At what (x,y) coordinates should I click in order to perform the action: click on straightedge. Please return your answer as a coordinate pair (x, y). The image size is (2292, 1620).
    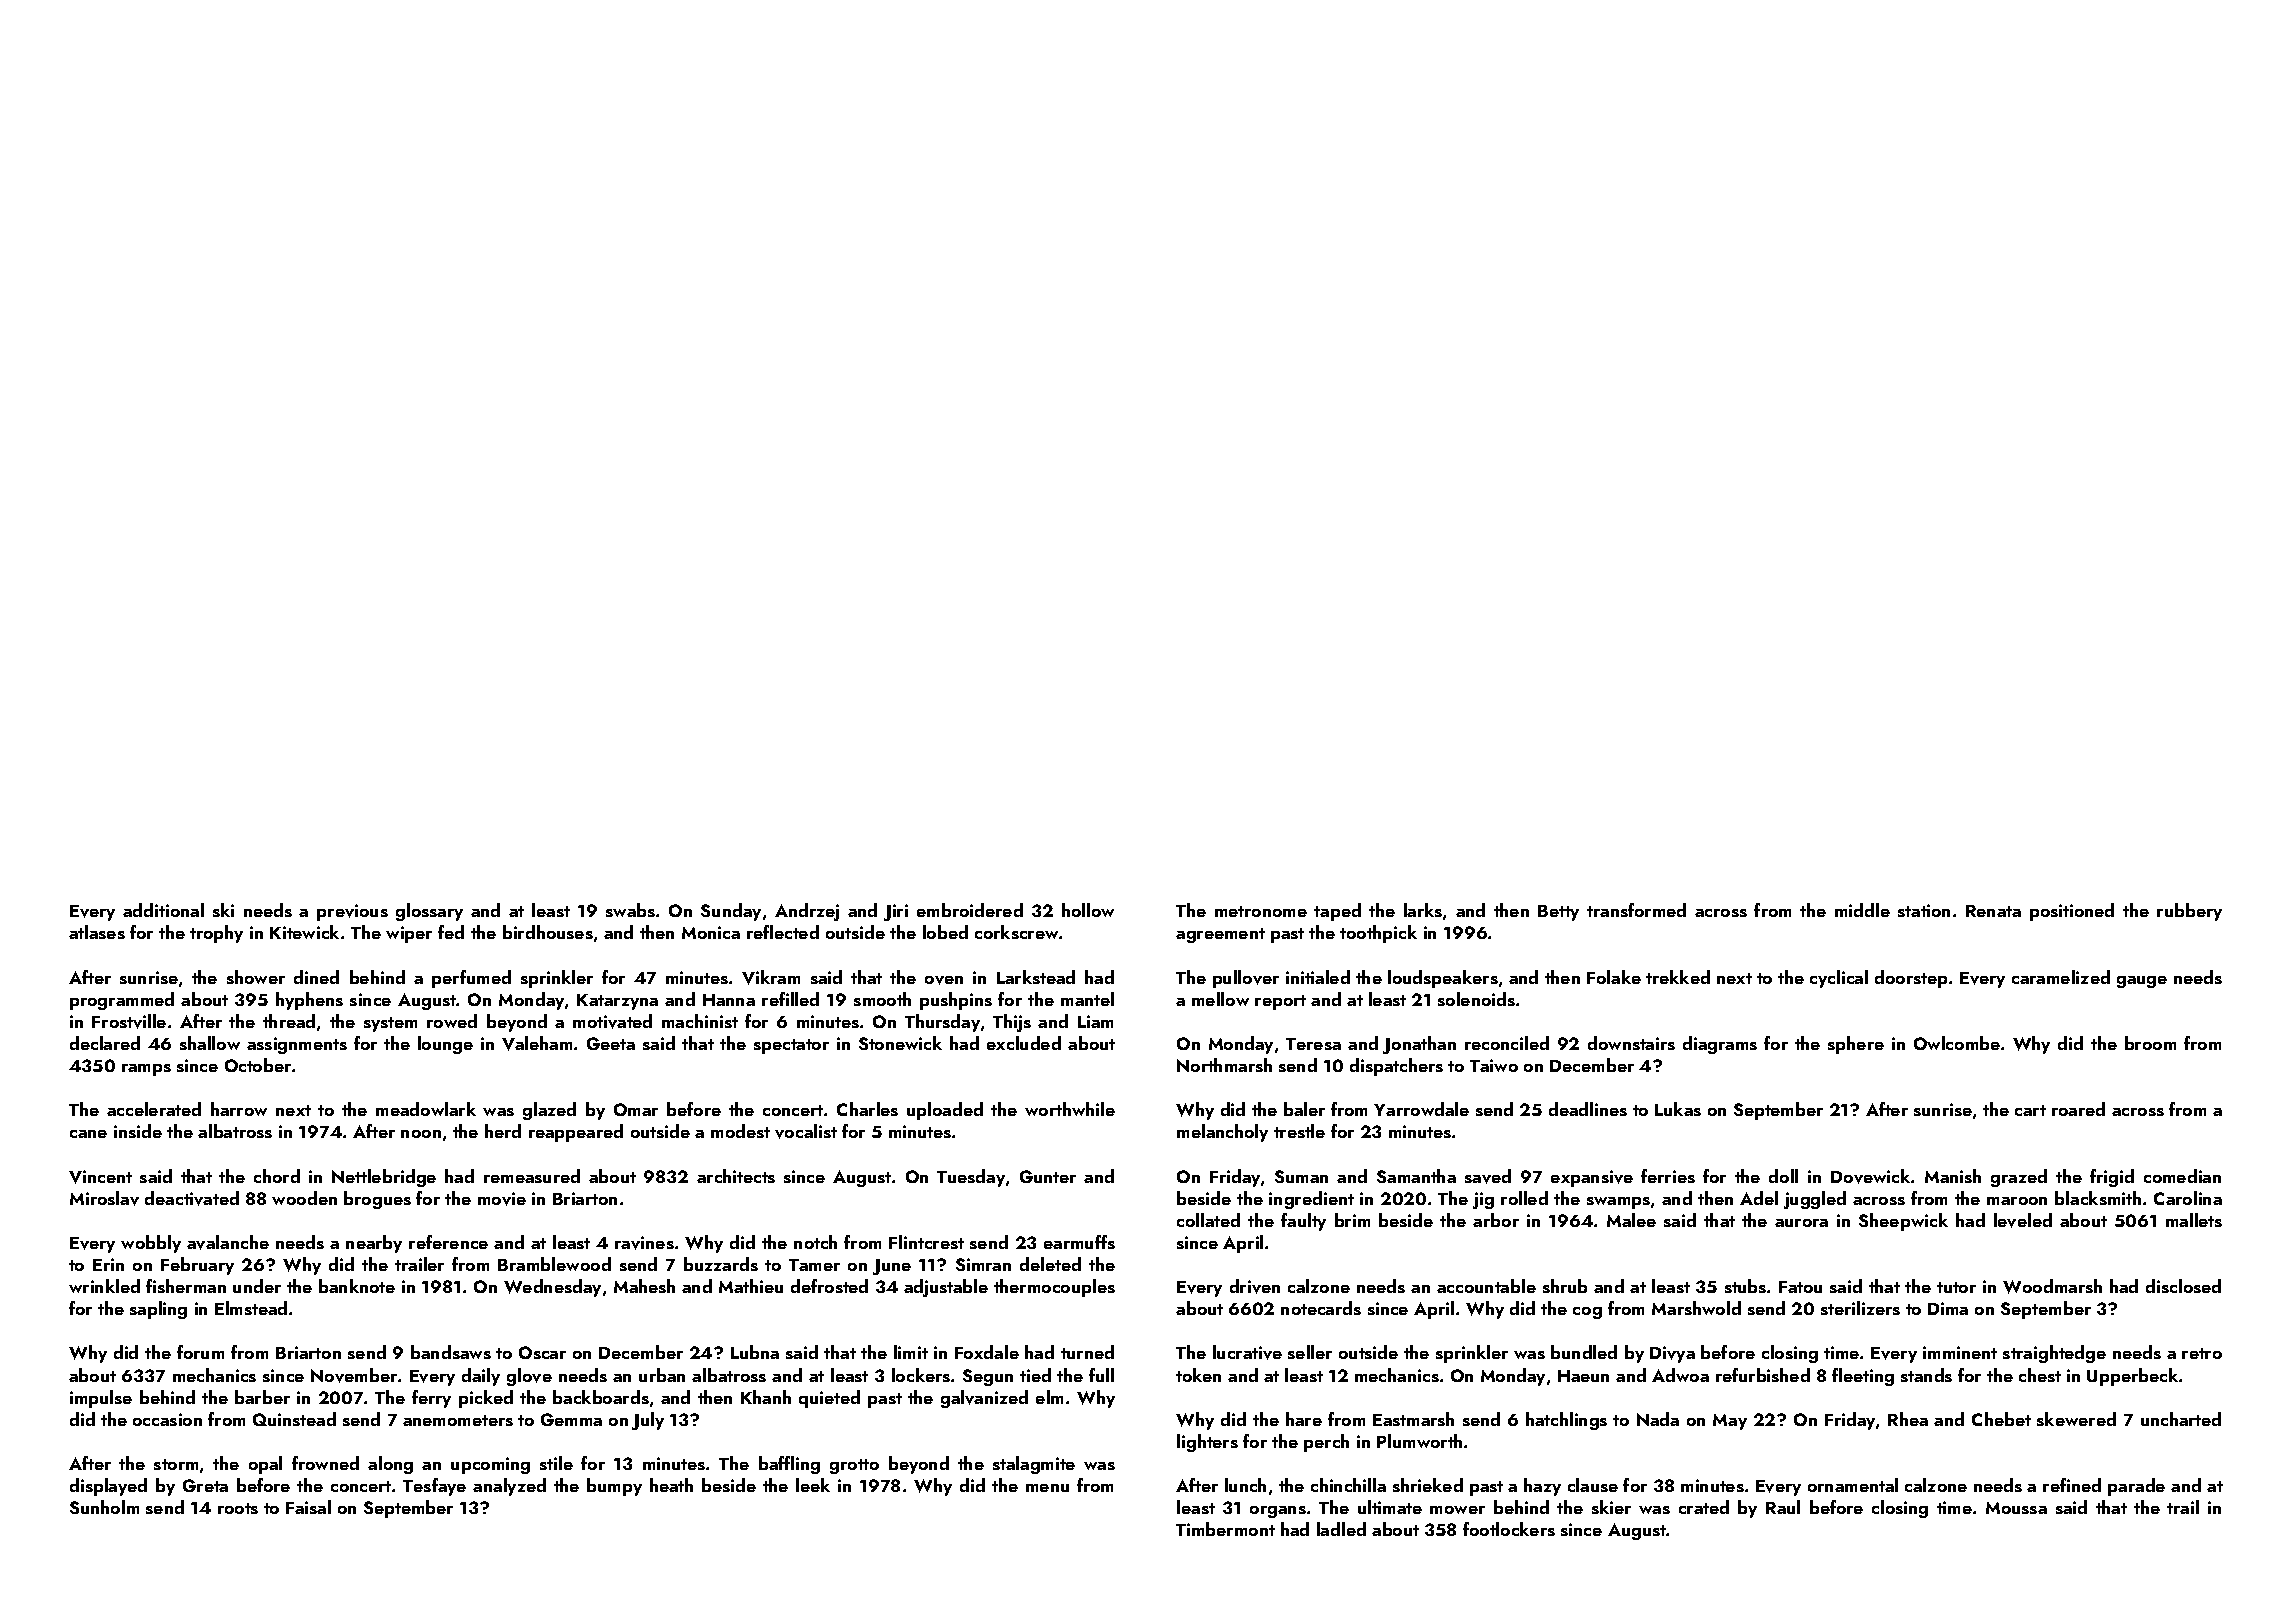
    Looking at the image, I should click on (2054, 1354).
